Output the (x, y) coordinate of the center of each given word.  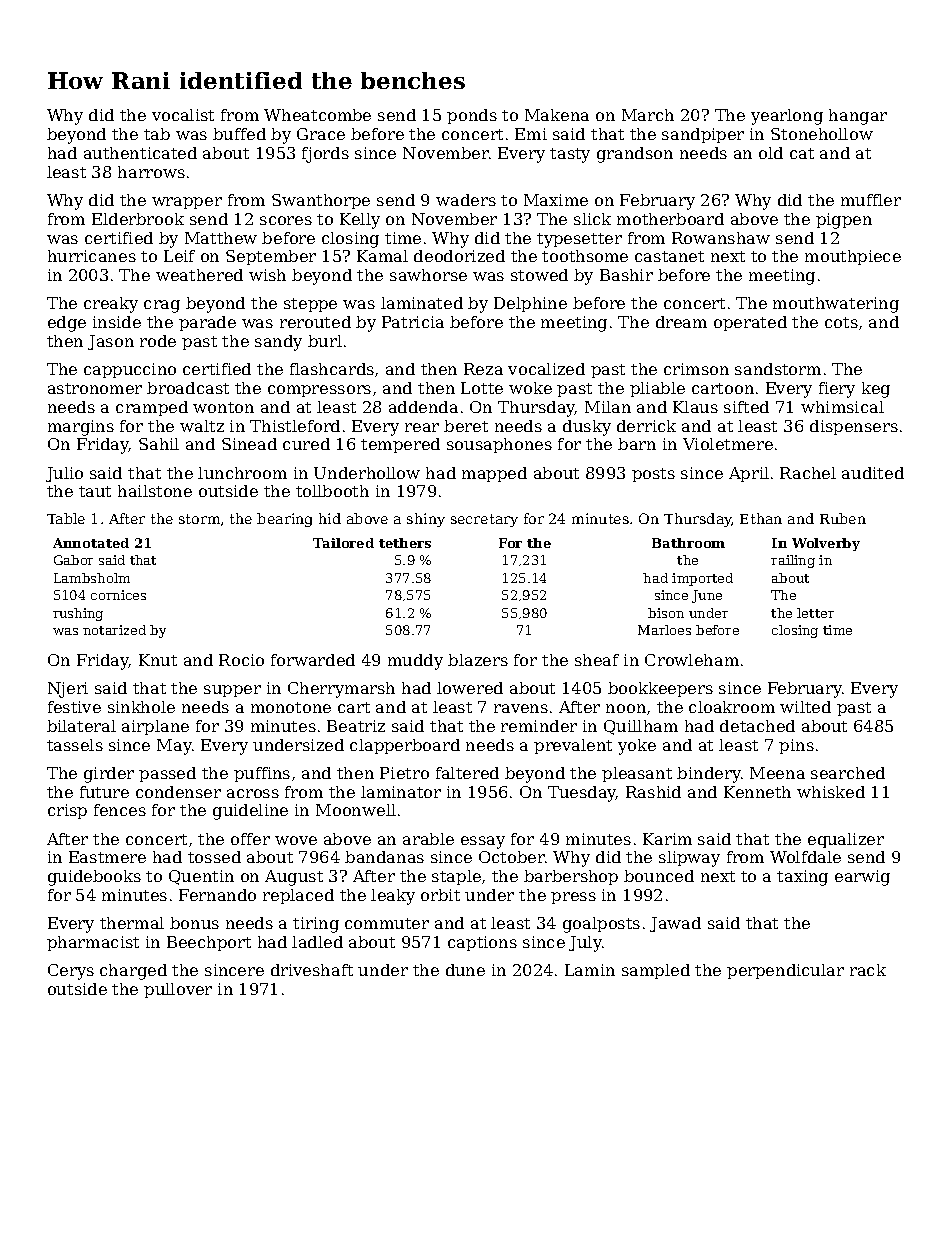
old (771, 153)
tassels (75, 745)
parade (207, 323)
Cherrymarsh (341, 690)
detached (757, 726)
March (648, 115)
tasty (570, 155)
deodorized (459, 256)
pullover (178, 990)
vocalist (183, 115)
